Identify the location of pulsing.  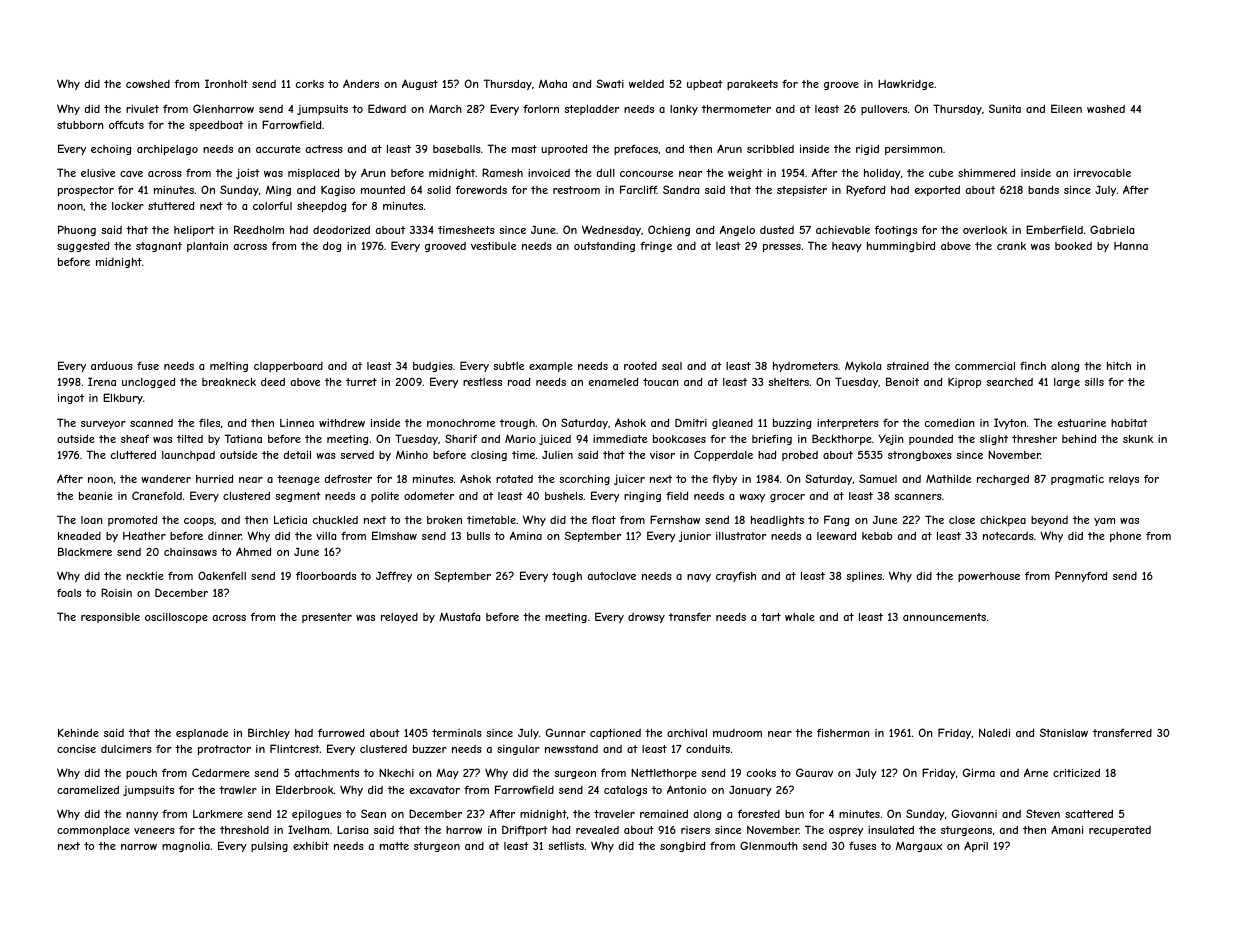
(269, 847).
